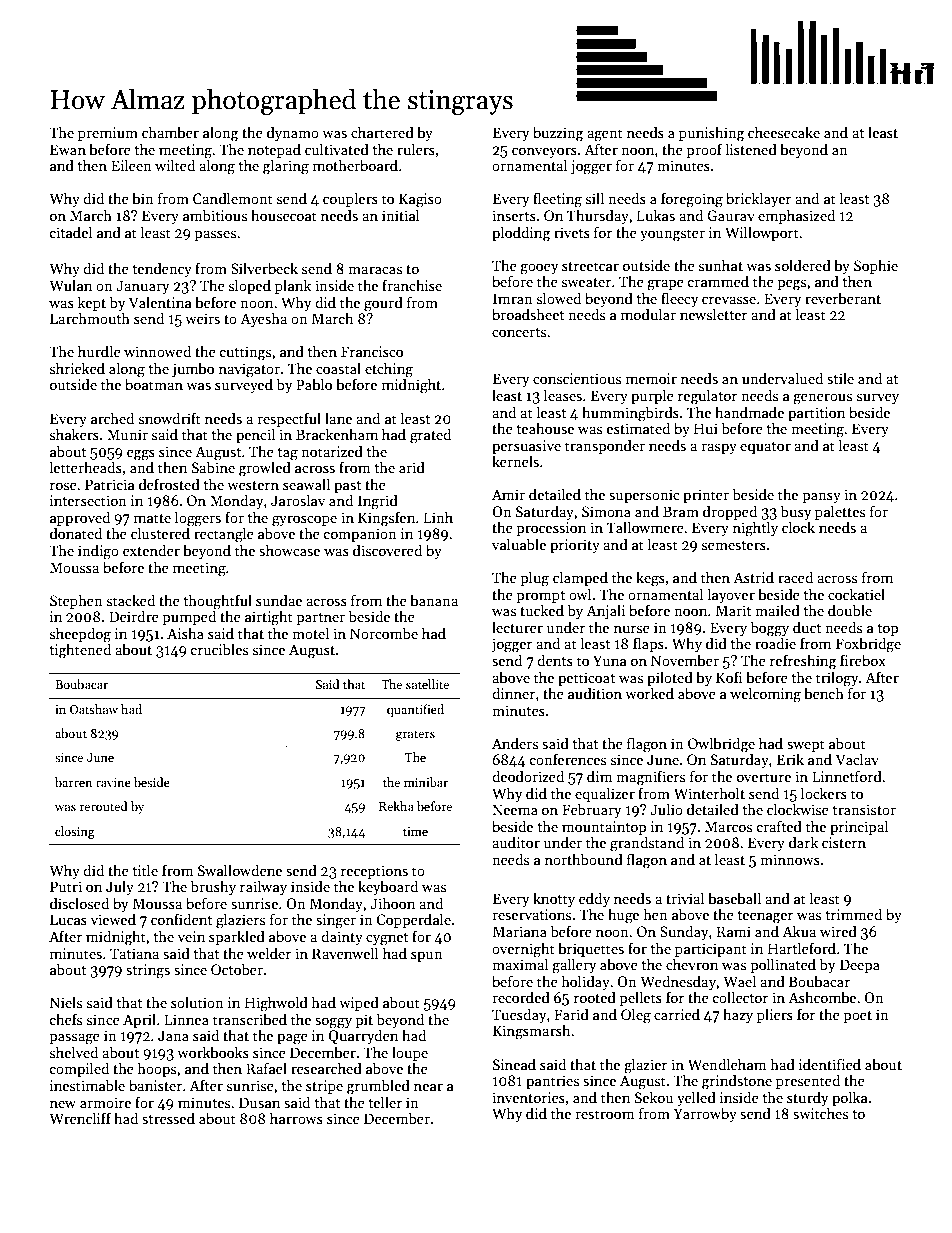 This document has width=952, height=1233. I want to click on minibar, so click(426, 782).
